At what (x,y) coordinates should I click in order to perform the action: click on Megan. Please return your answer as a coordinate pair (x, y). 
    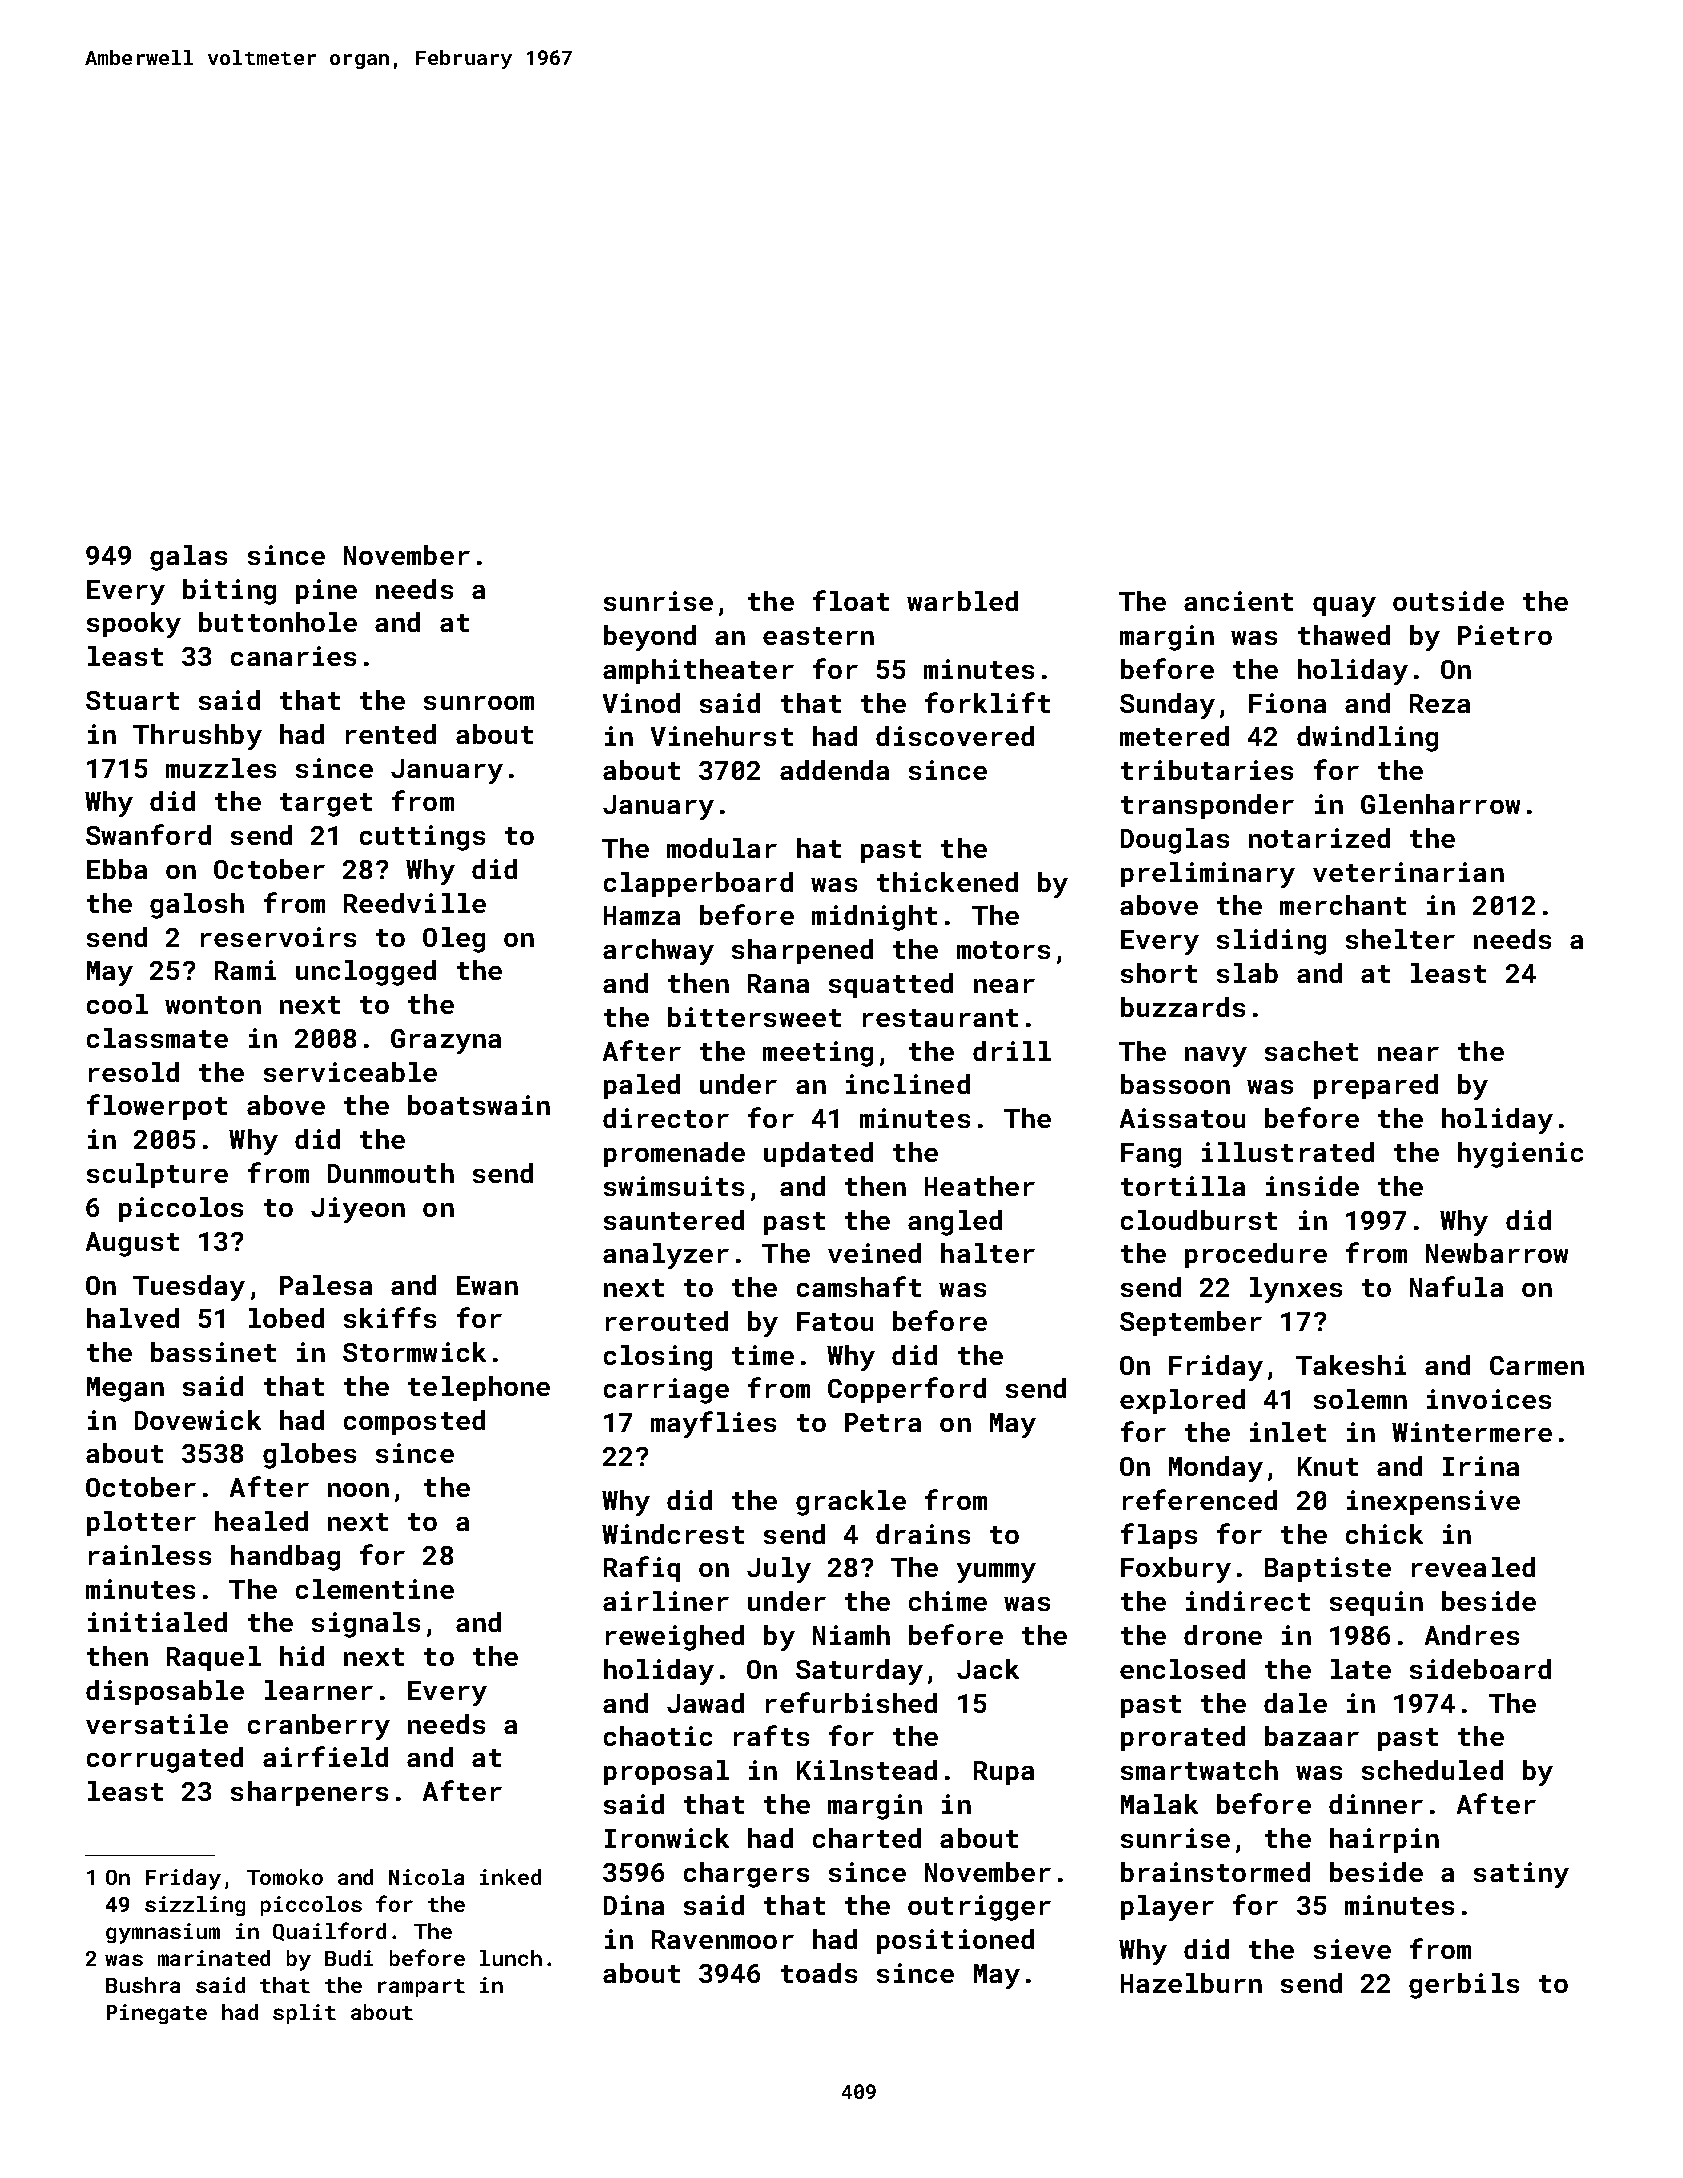
    Looking at the image, I should click on (125, 1389).
